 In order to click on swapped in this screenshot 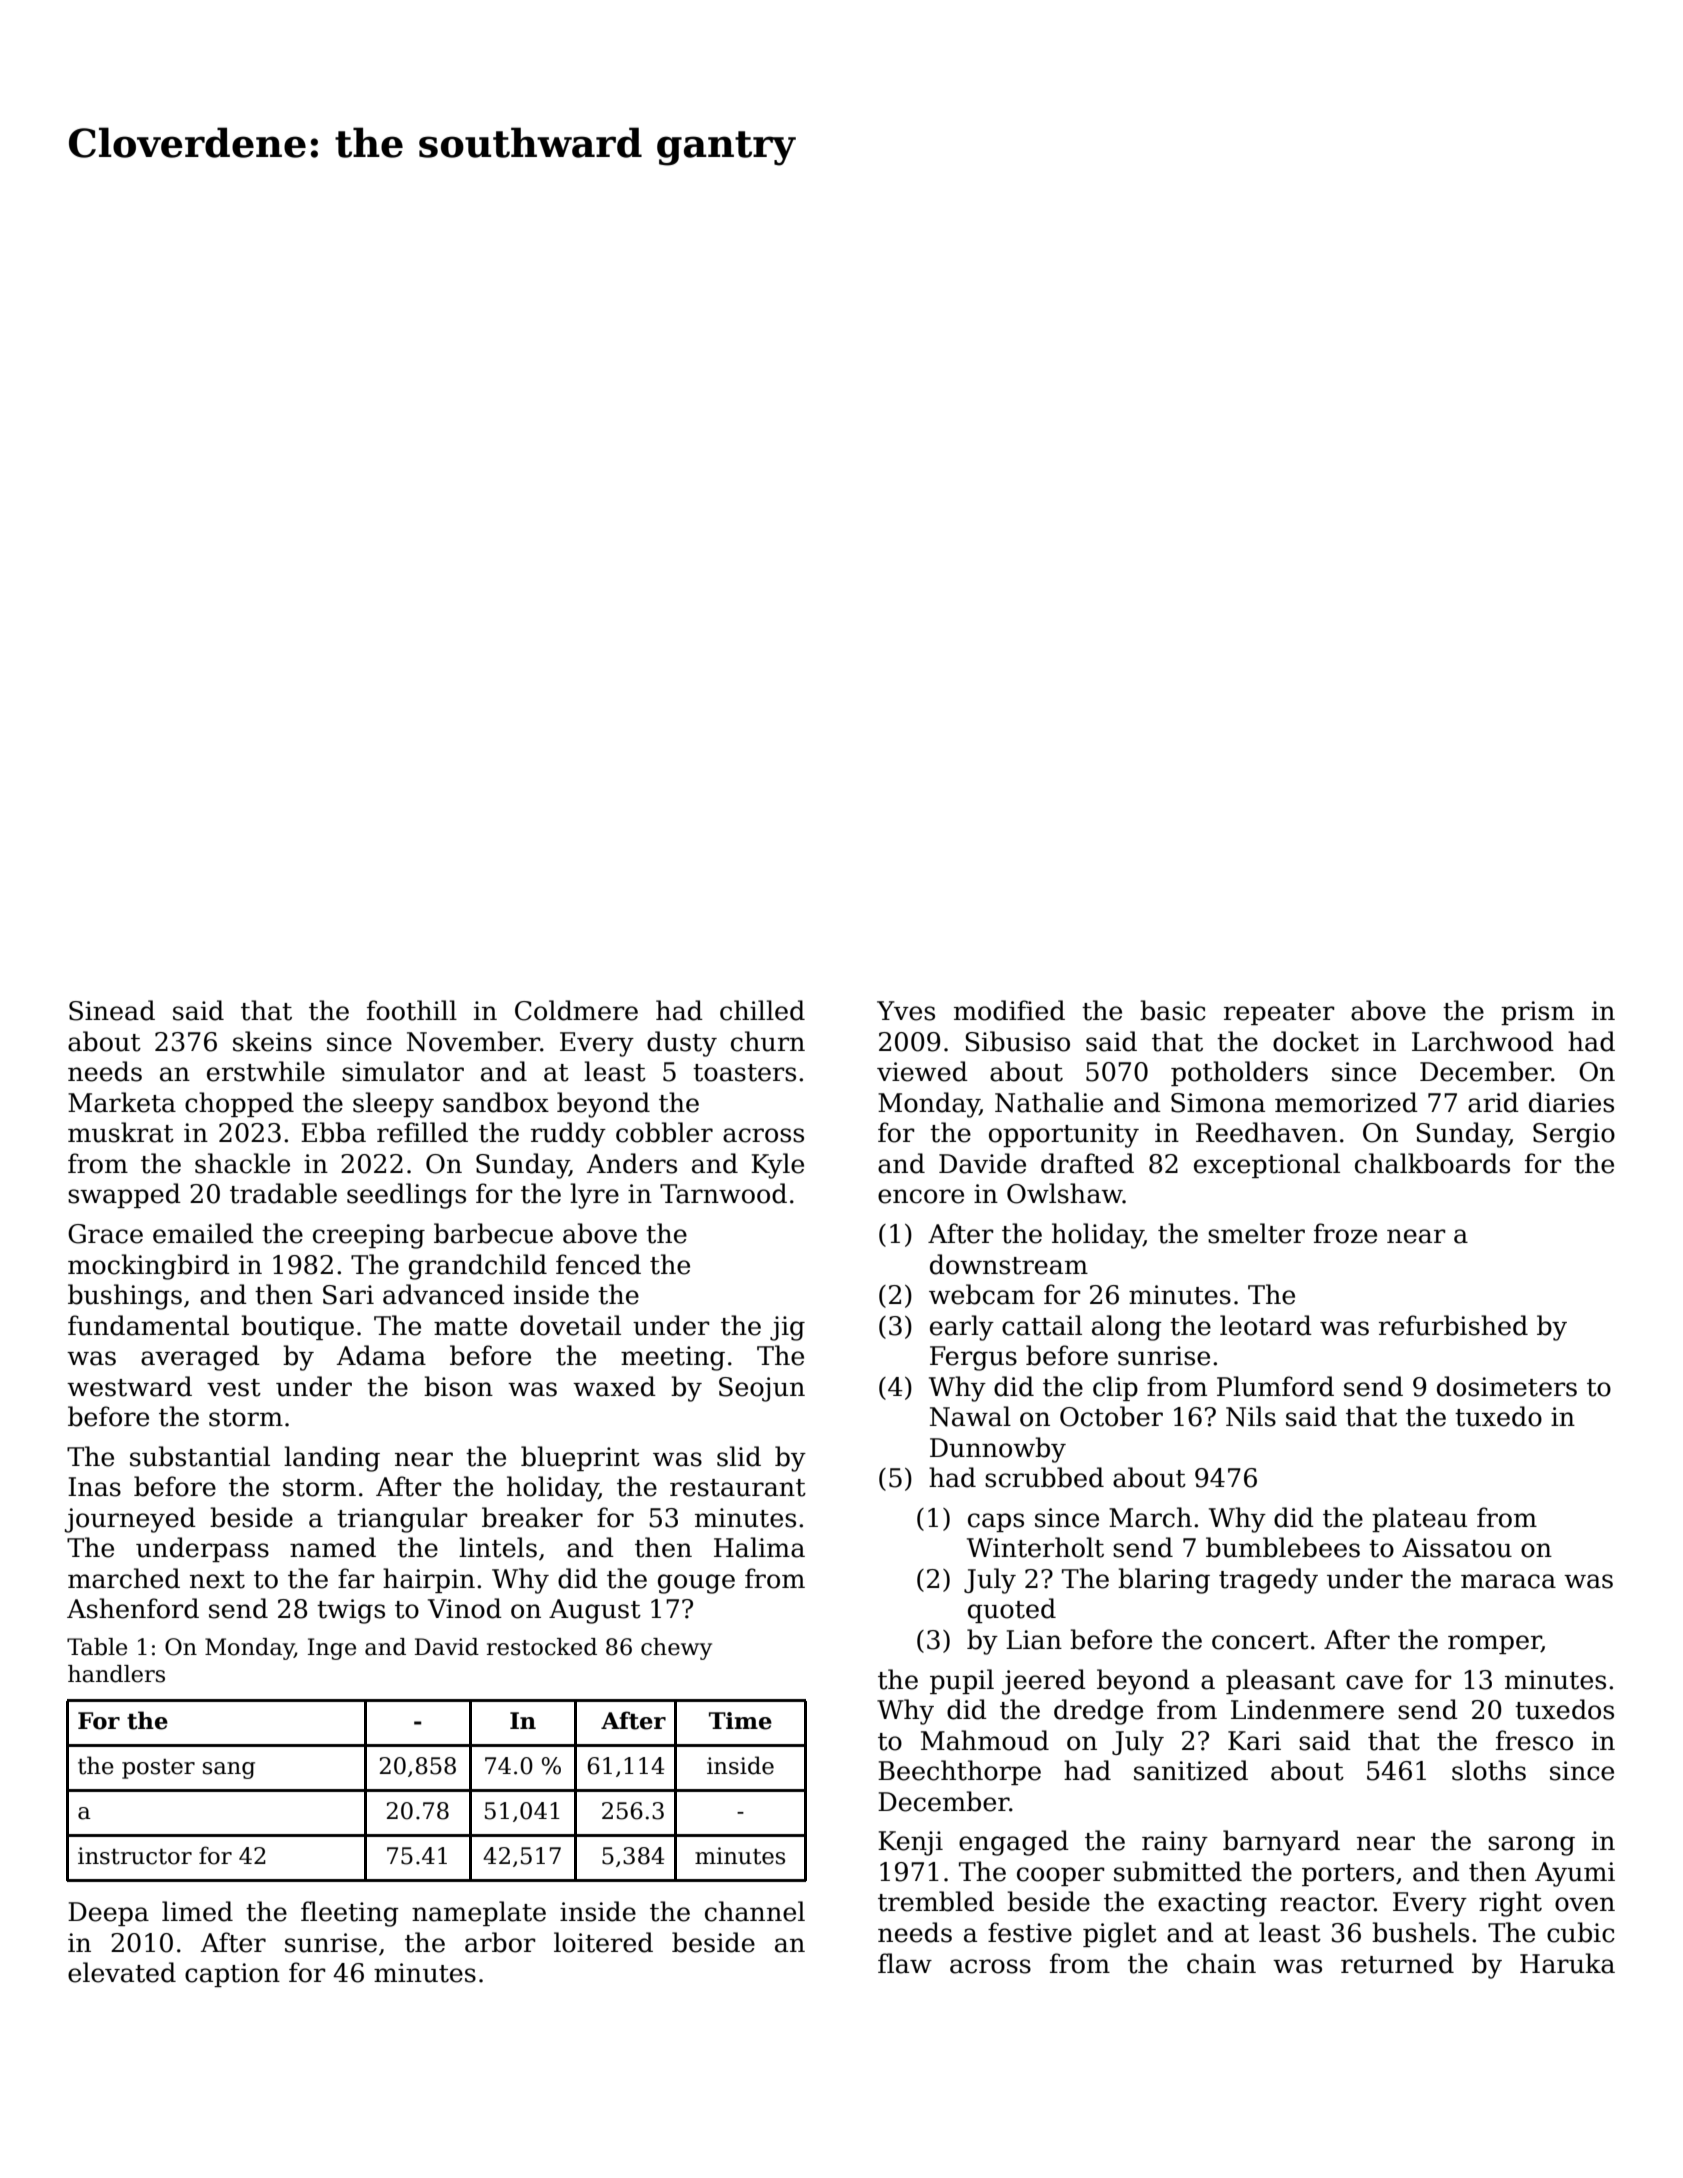, I will do `click(124, 1195)`.
